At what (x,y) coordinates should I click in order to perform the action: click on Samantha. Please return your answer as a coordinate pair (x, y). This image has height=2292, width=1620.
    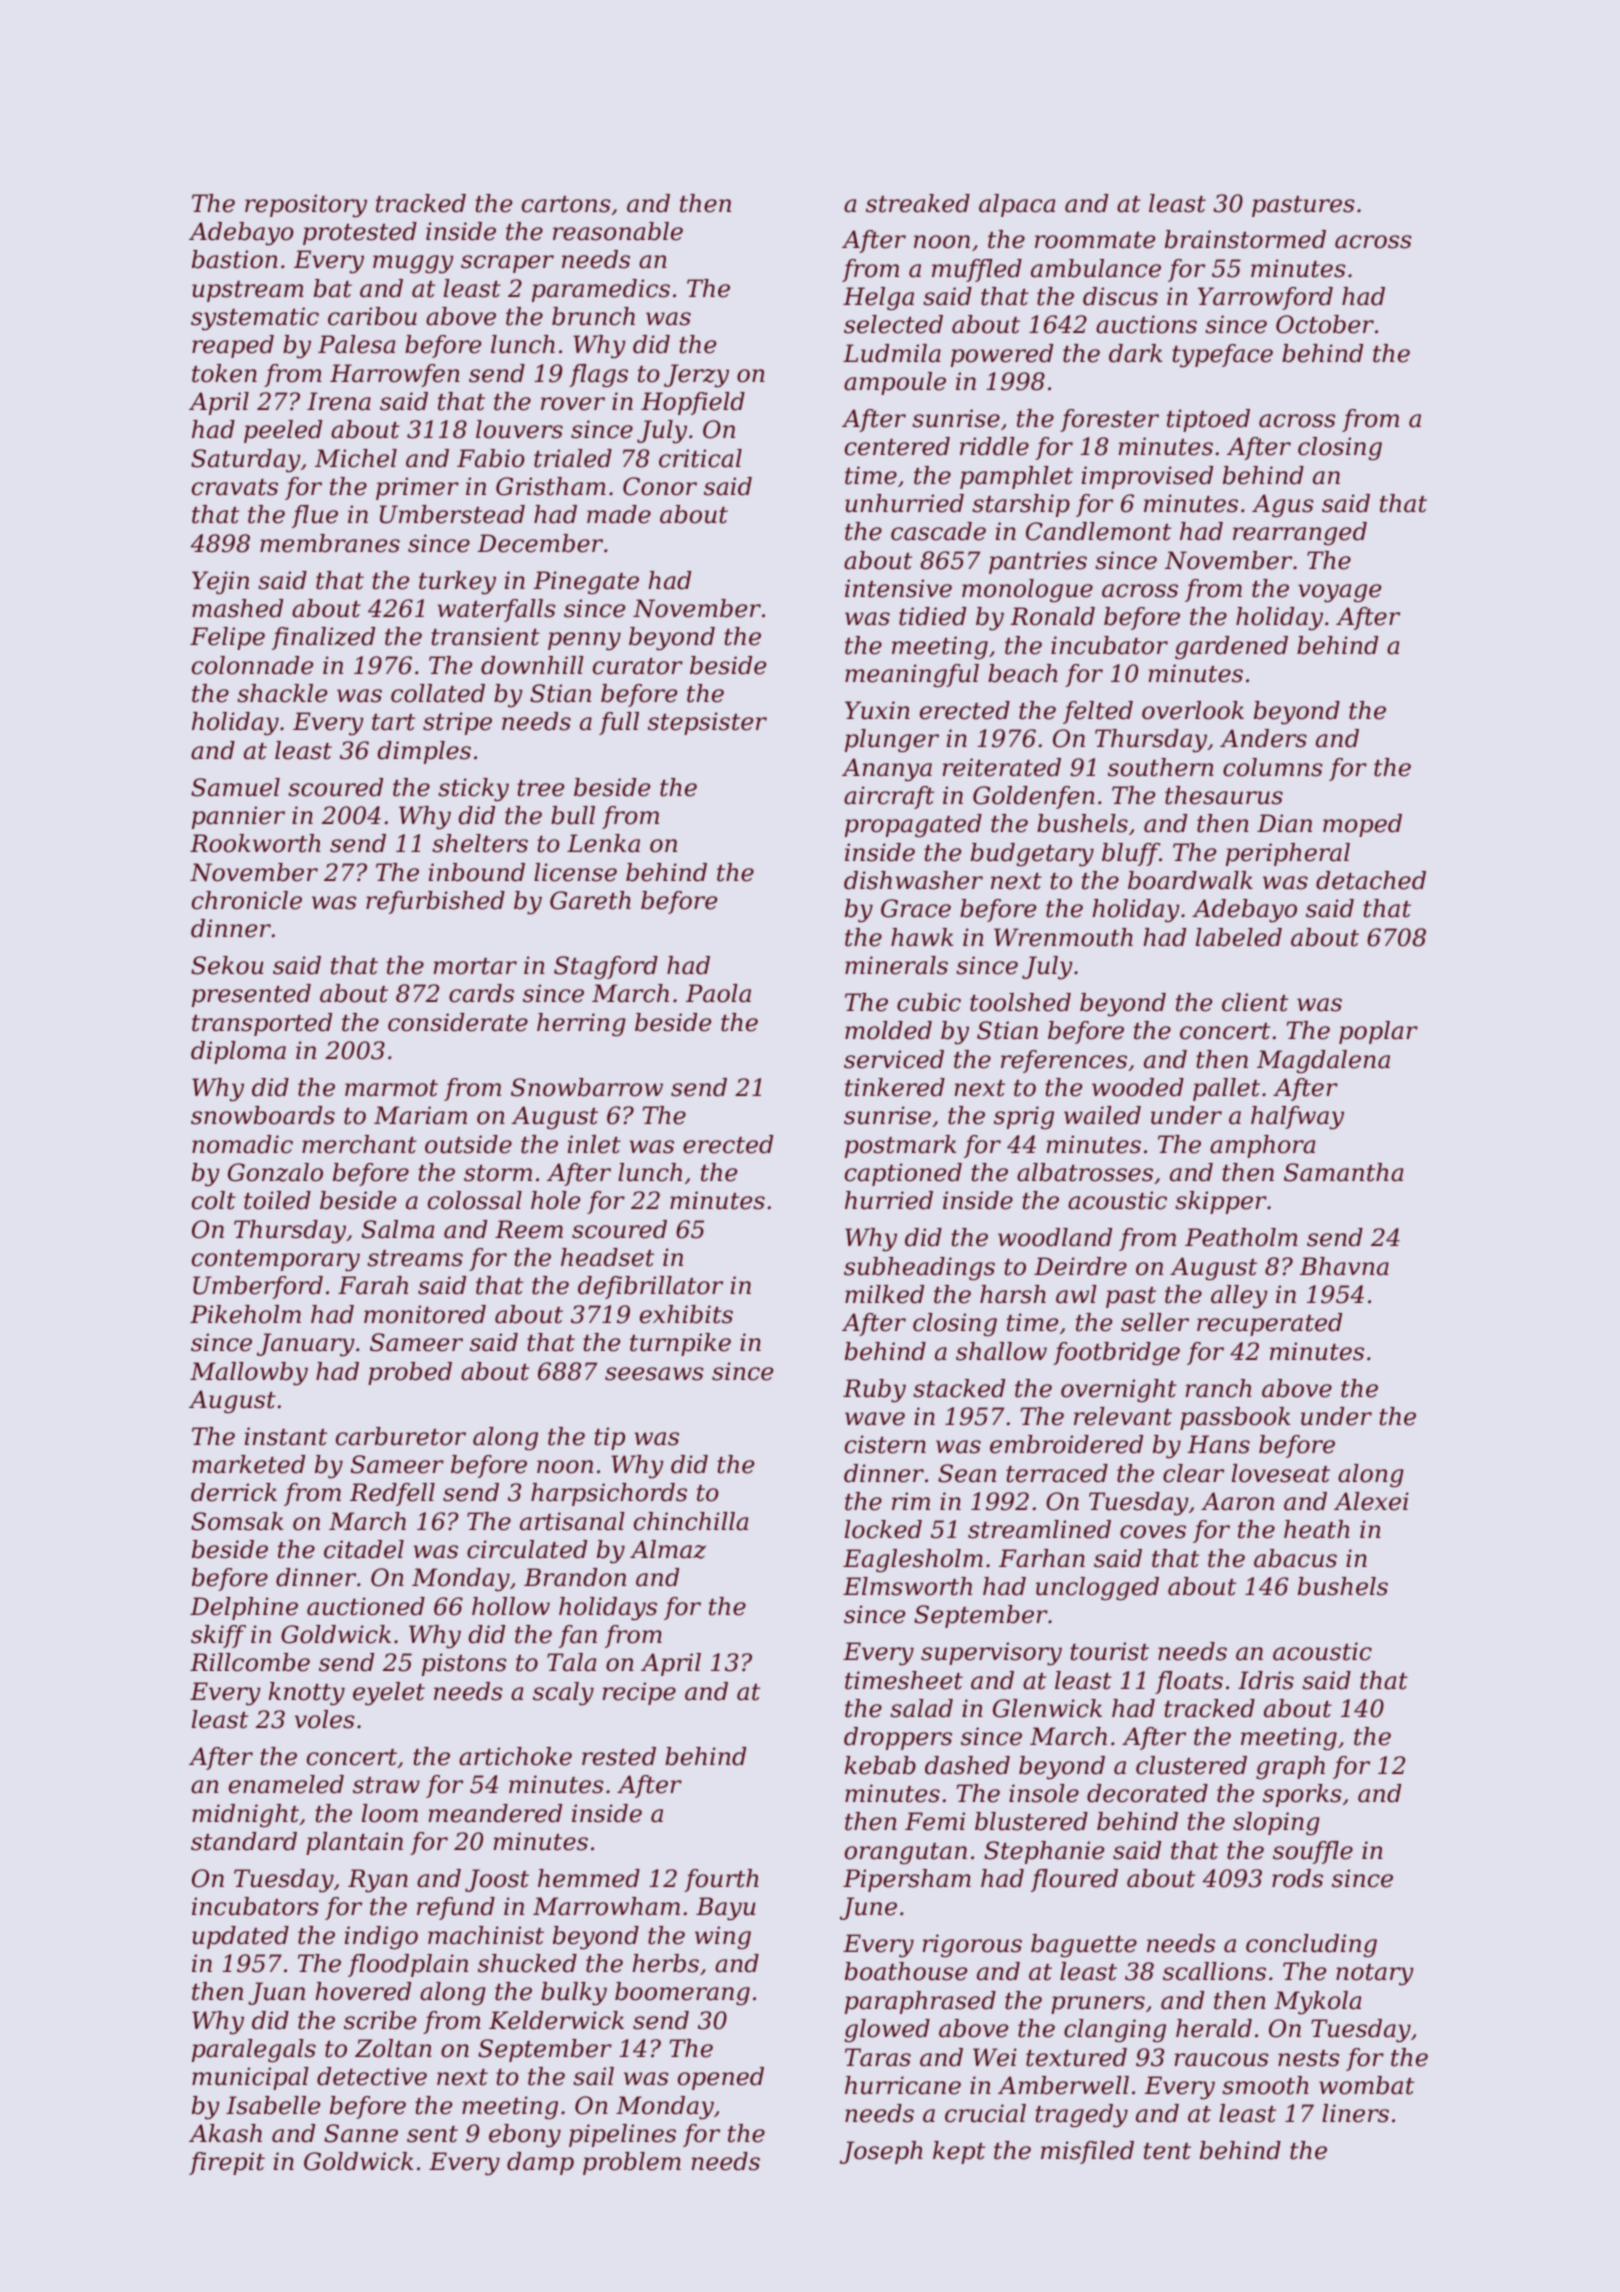
    Looking at the image, I should click on (1343, 1172).
